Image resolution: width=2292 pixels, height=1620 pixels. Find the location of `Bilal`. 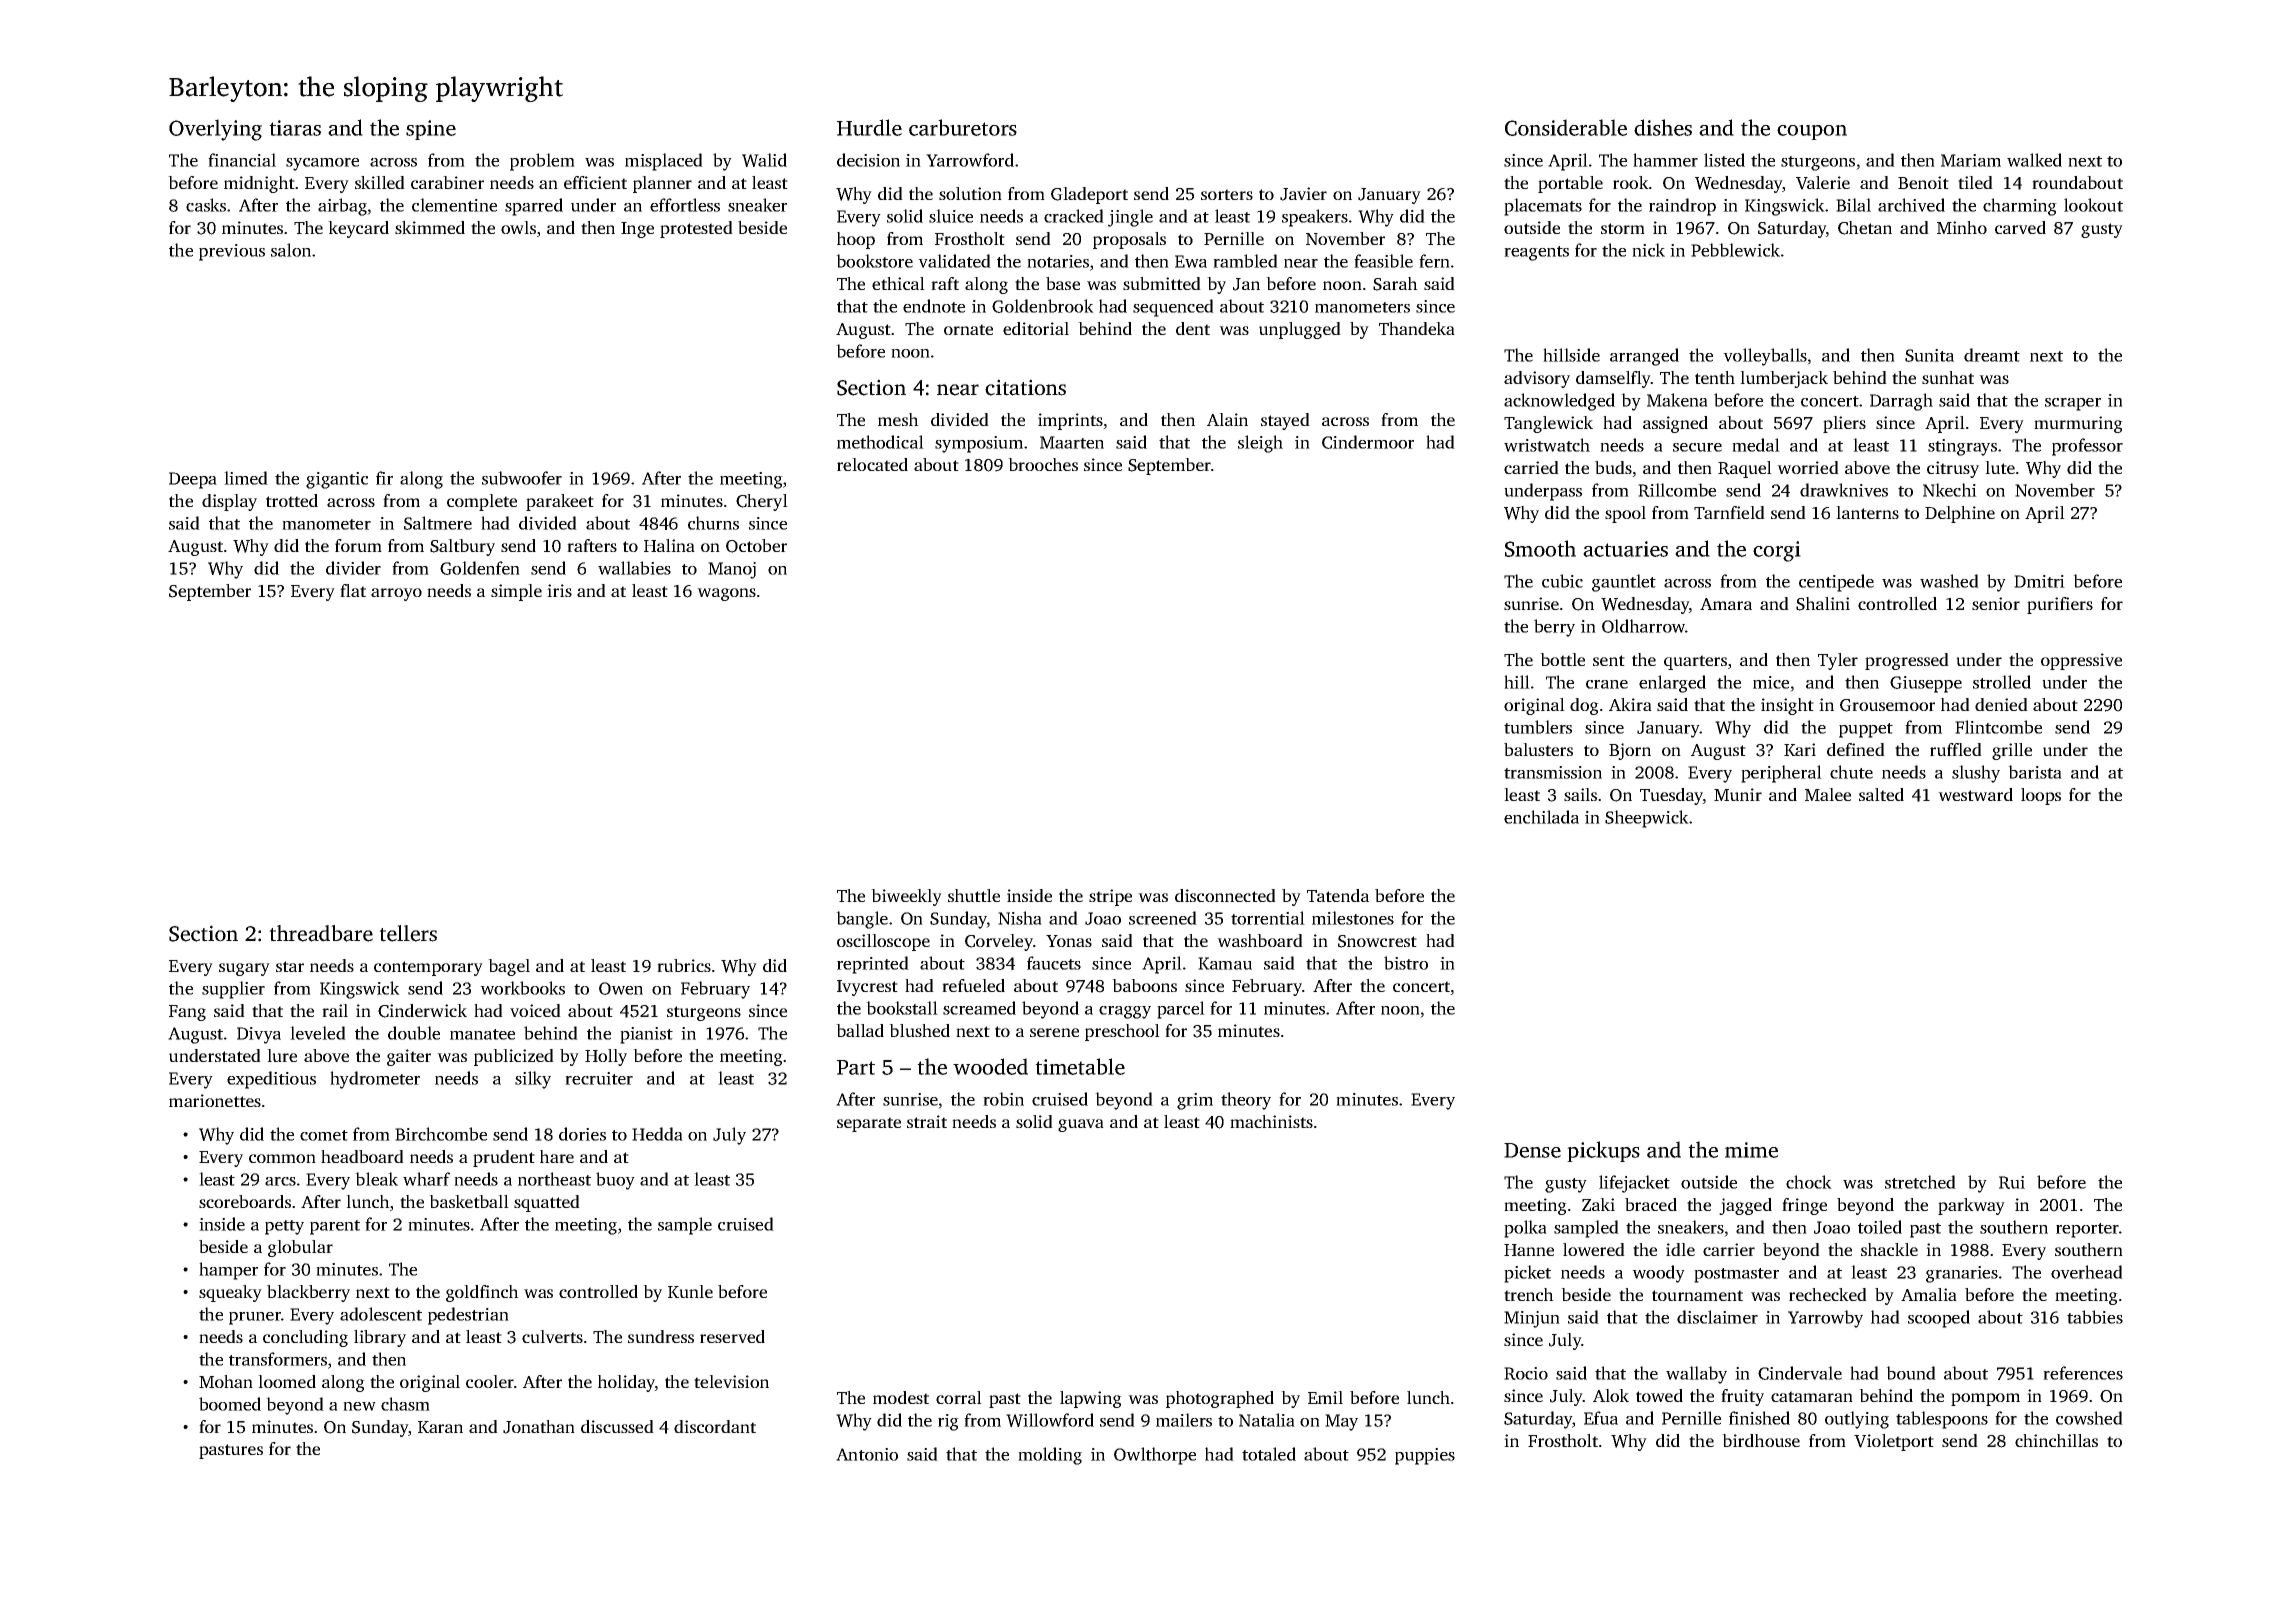

Bilal is located at coordinates (1853, 205).
